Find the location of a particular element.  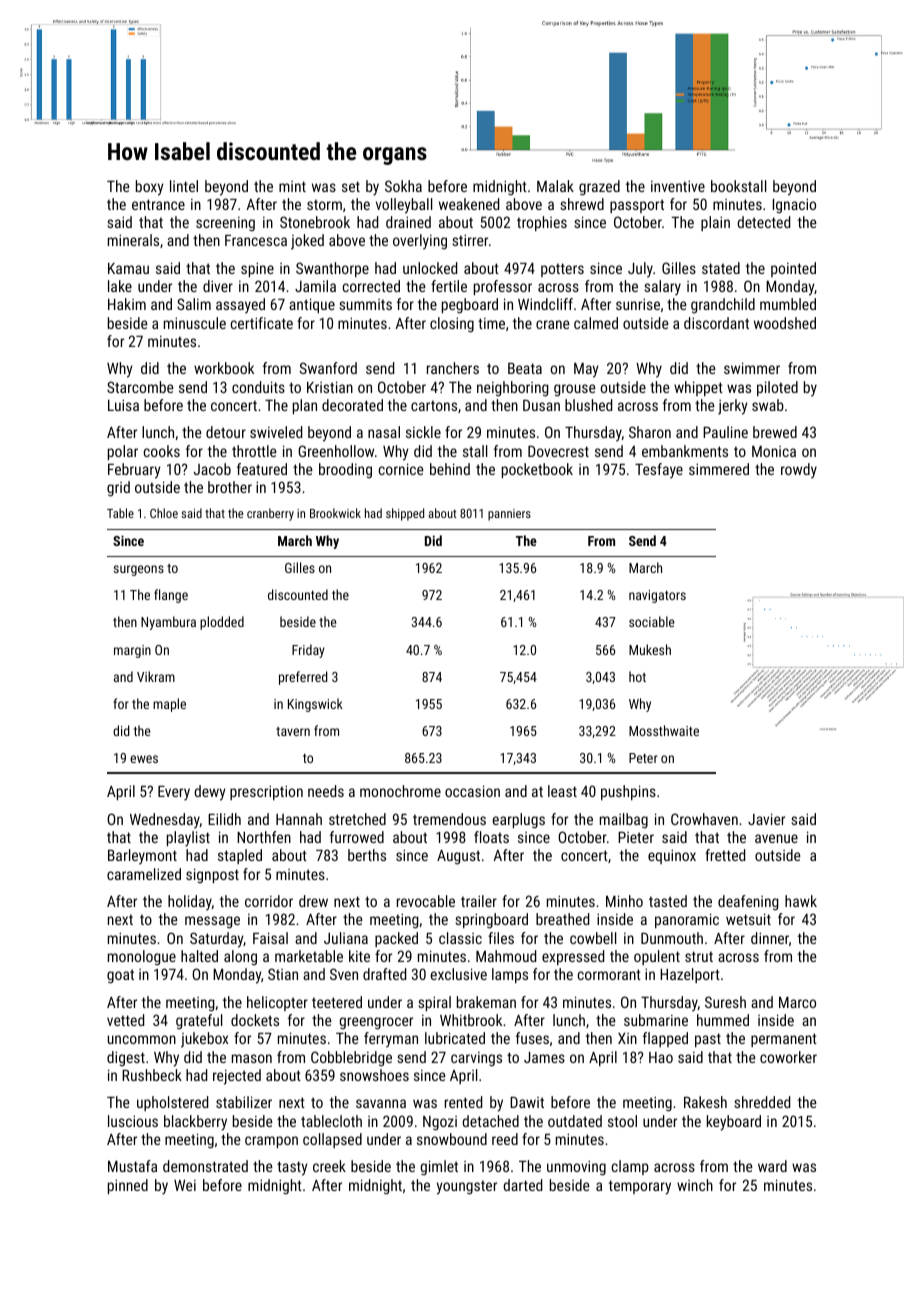

blushed is located at coordinates (588, 405).
